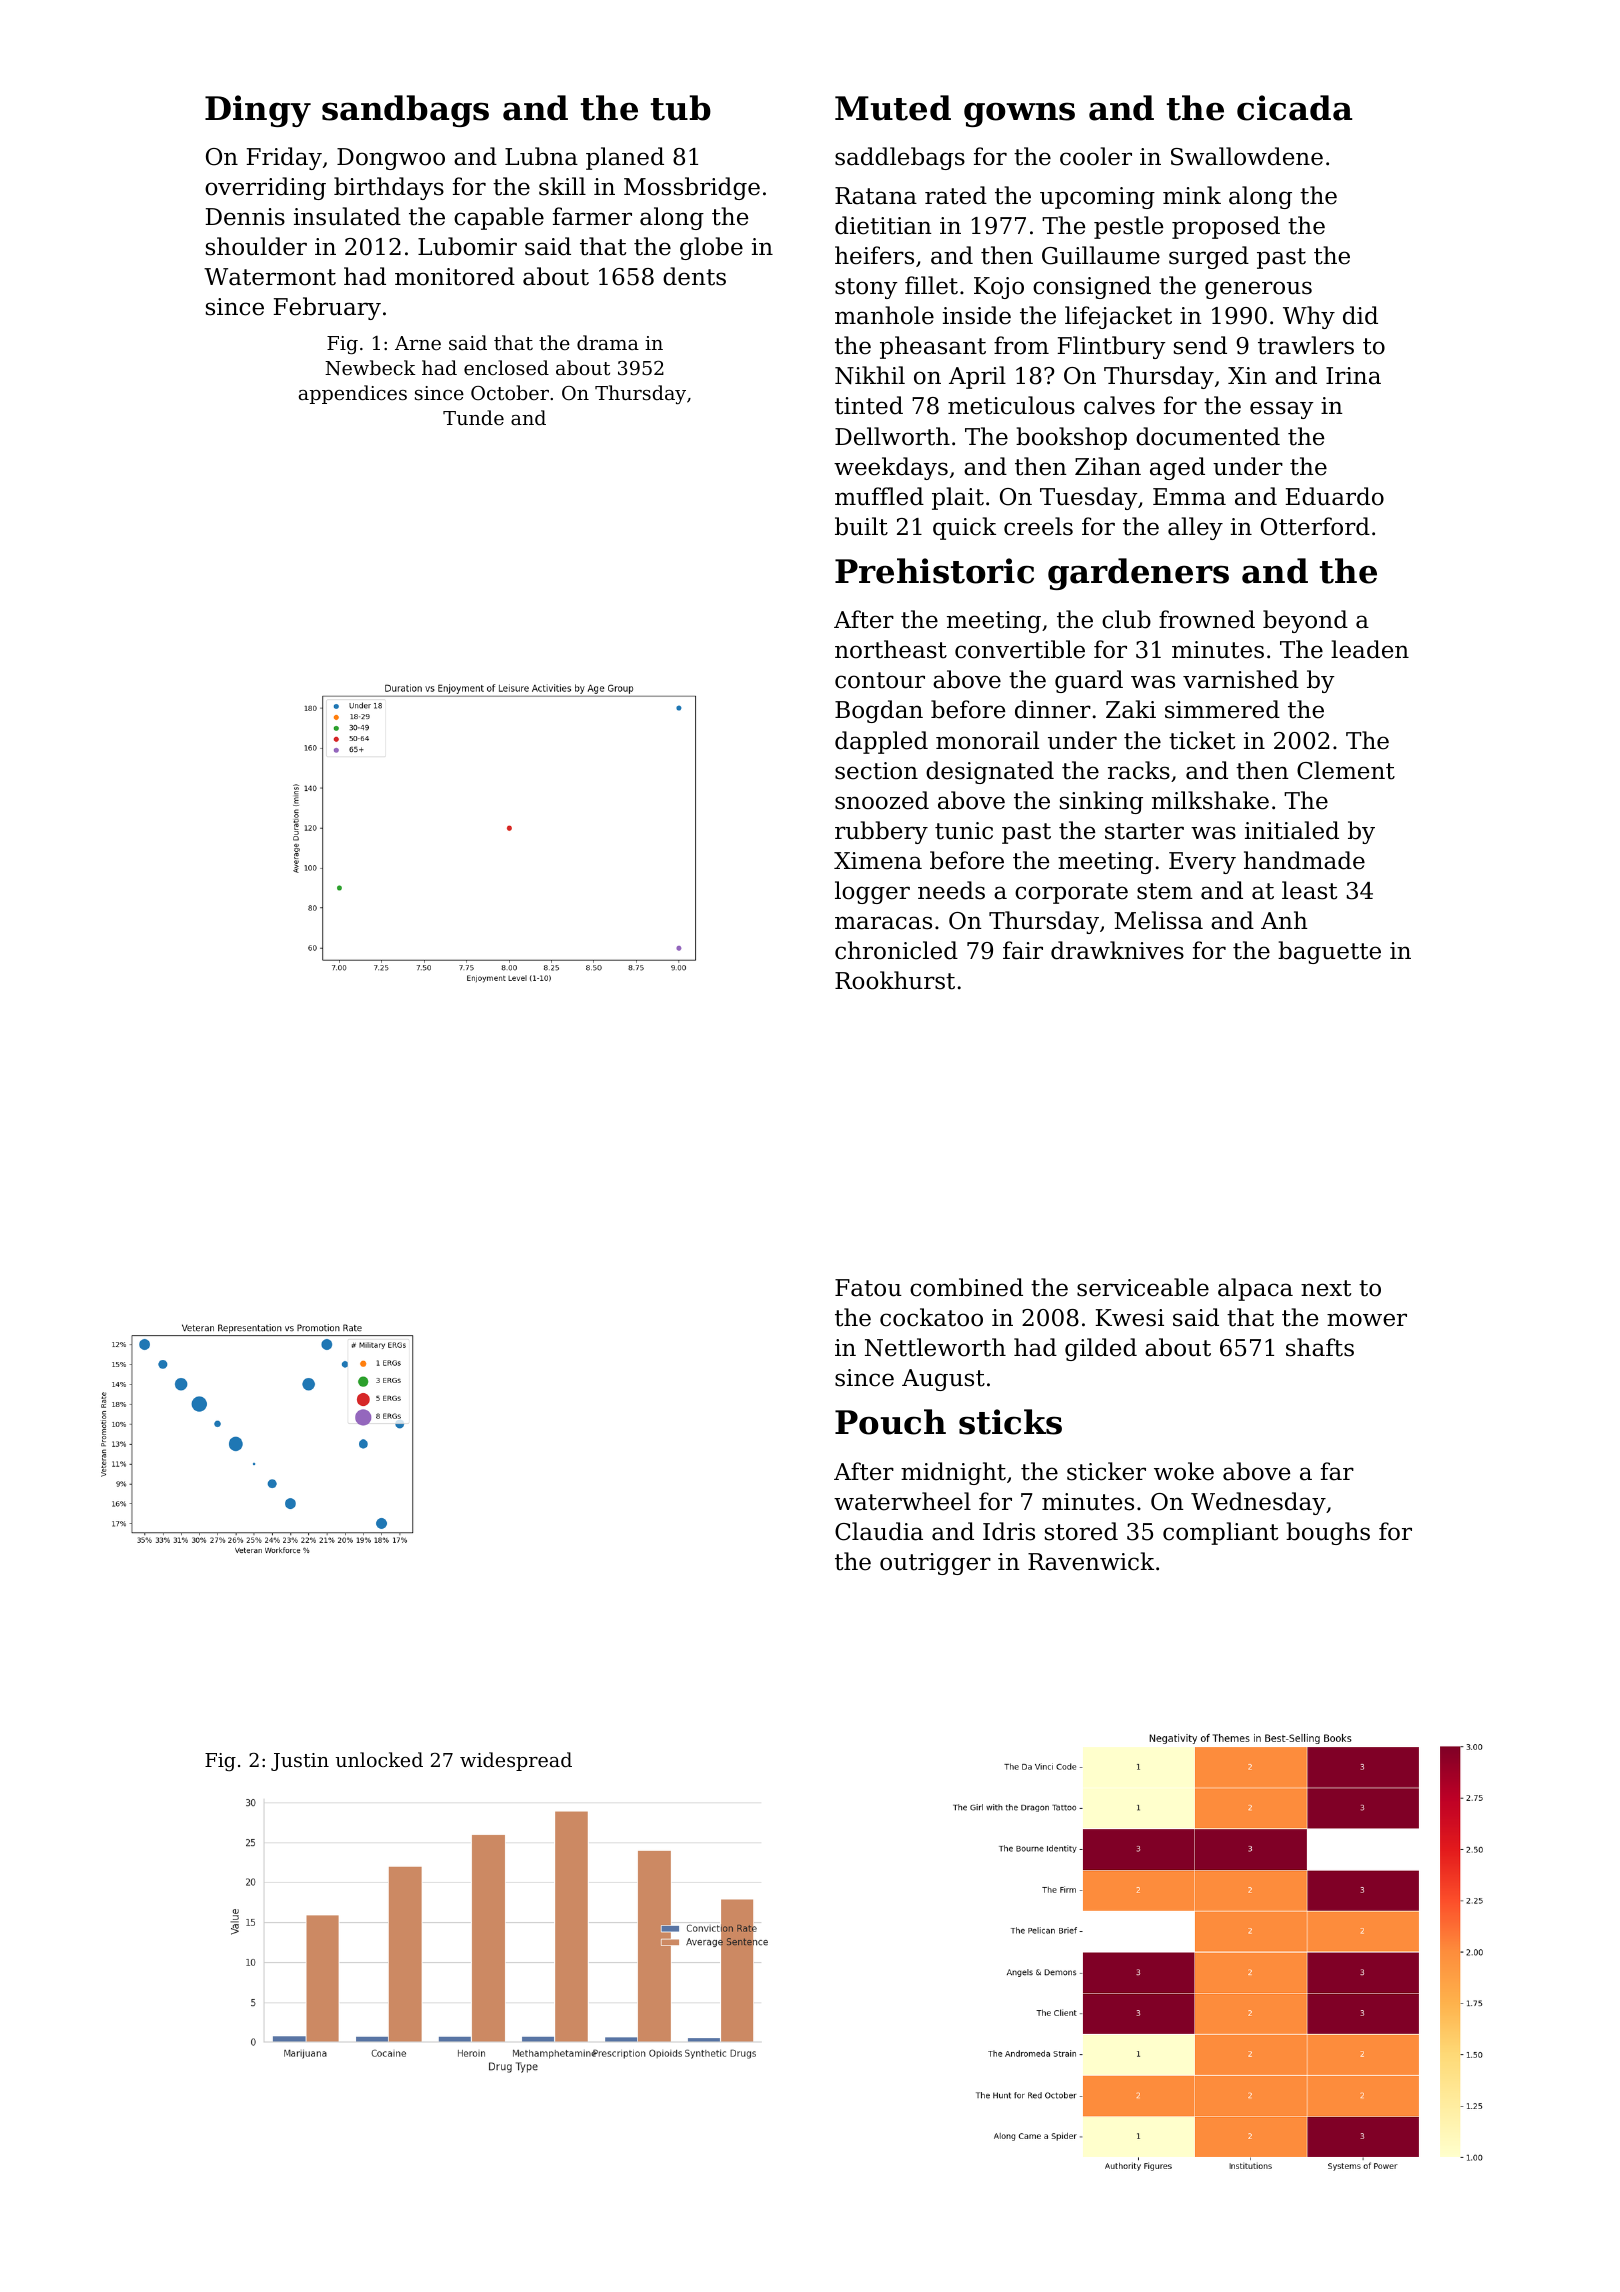 The image size is (1620, 2292). I want to click on maracas, so click(883, 923).
